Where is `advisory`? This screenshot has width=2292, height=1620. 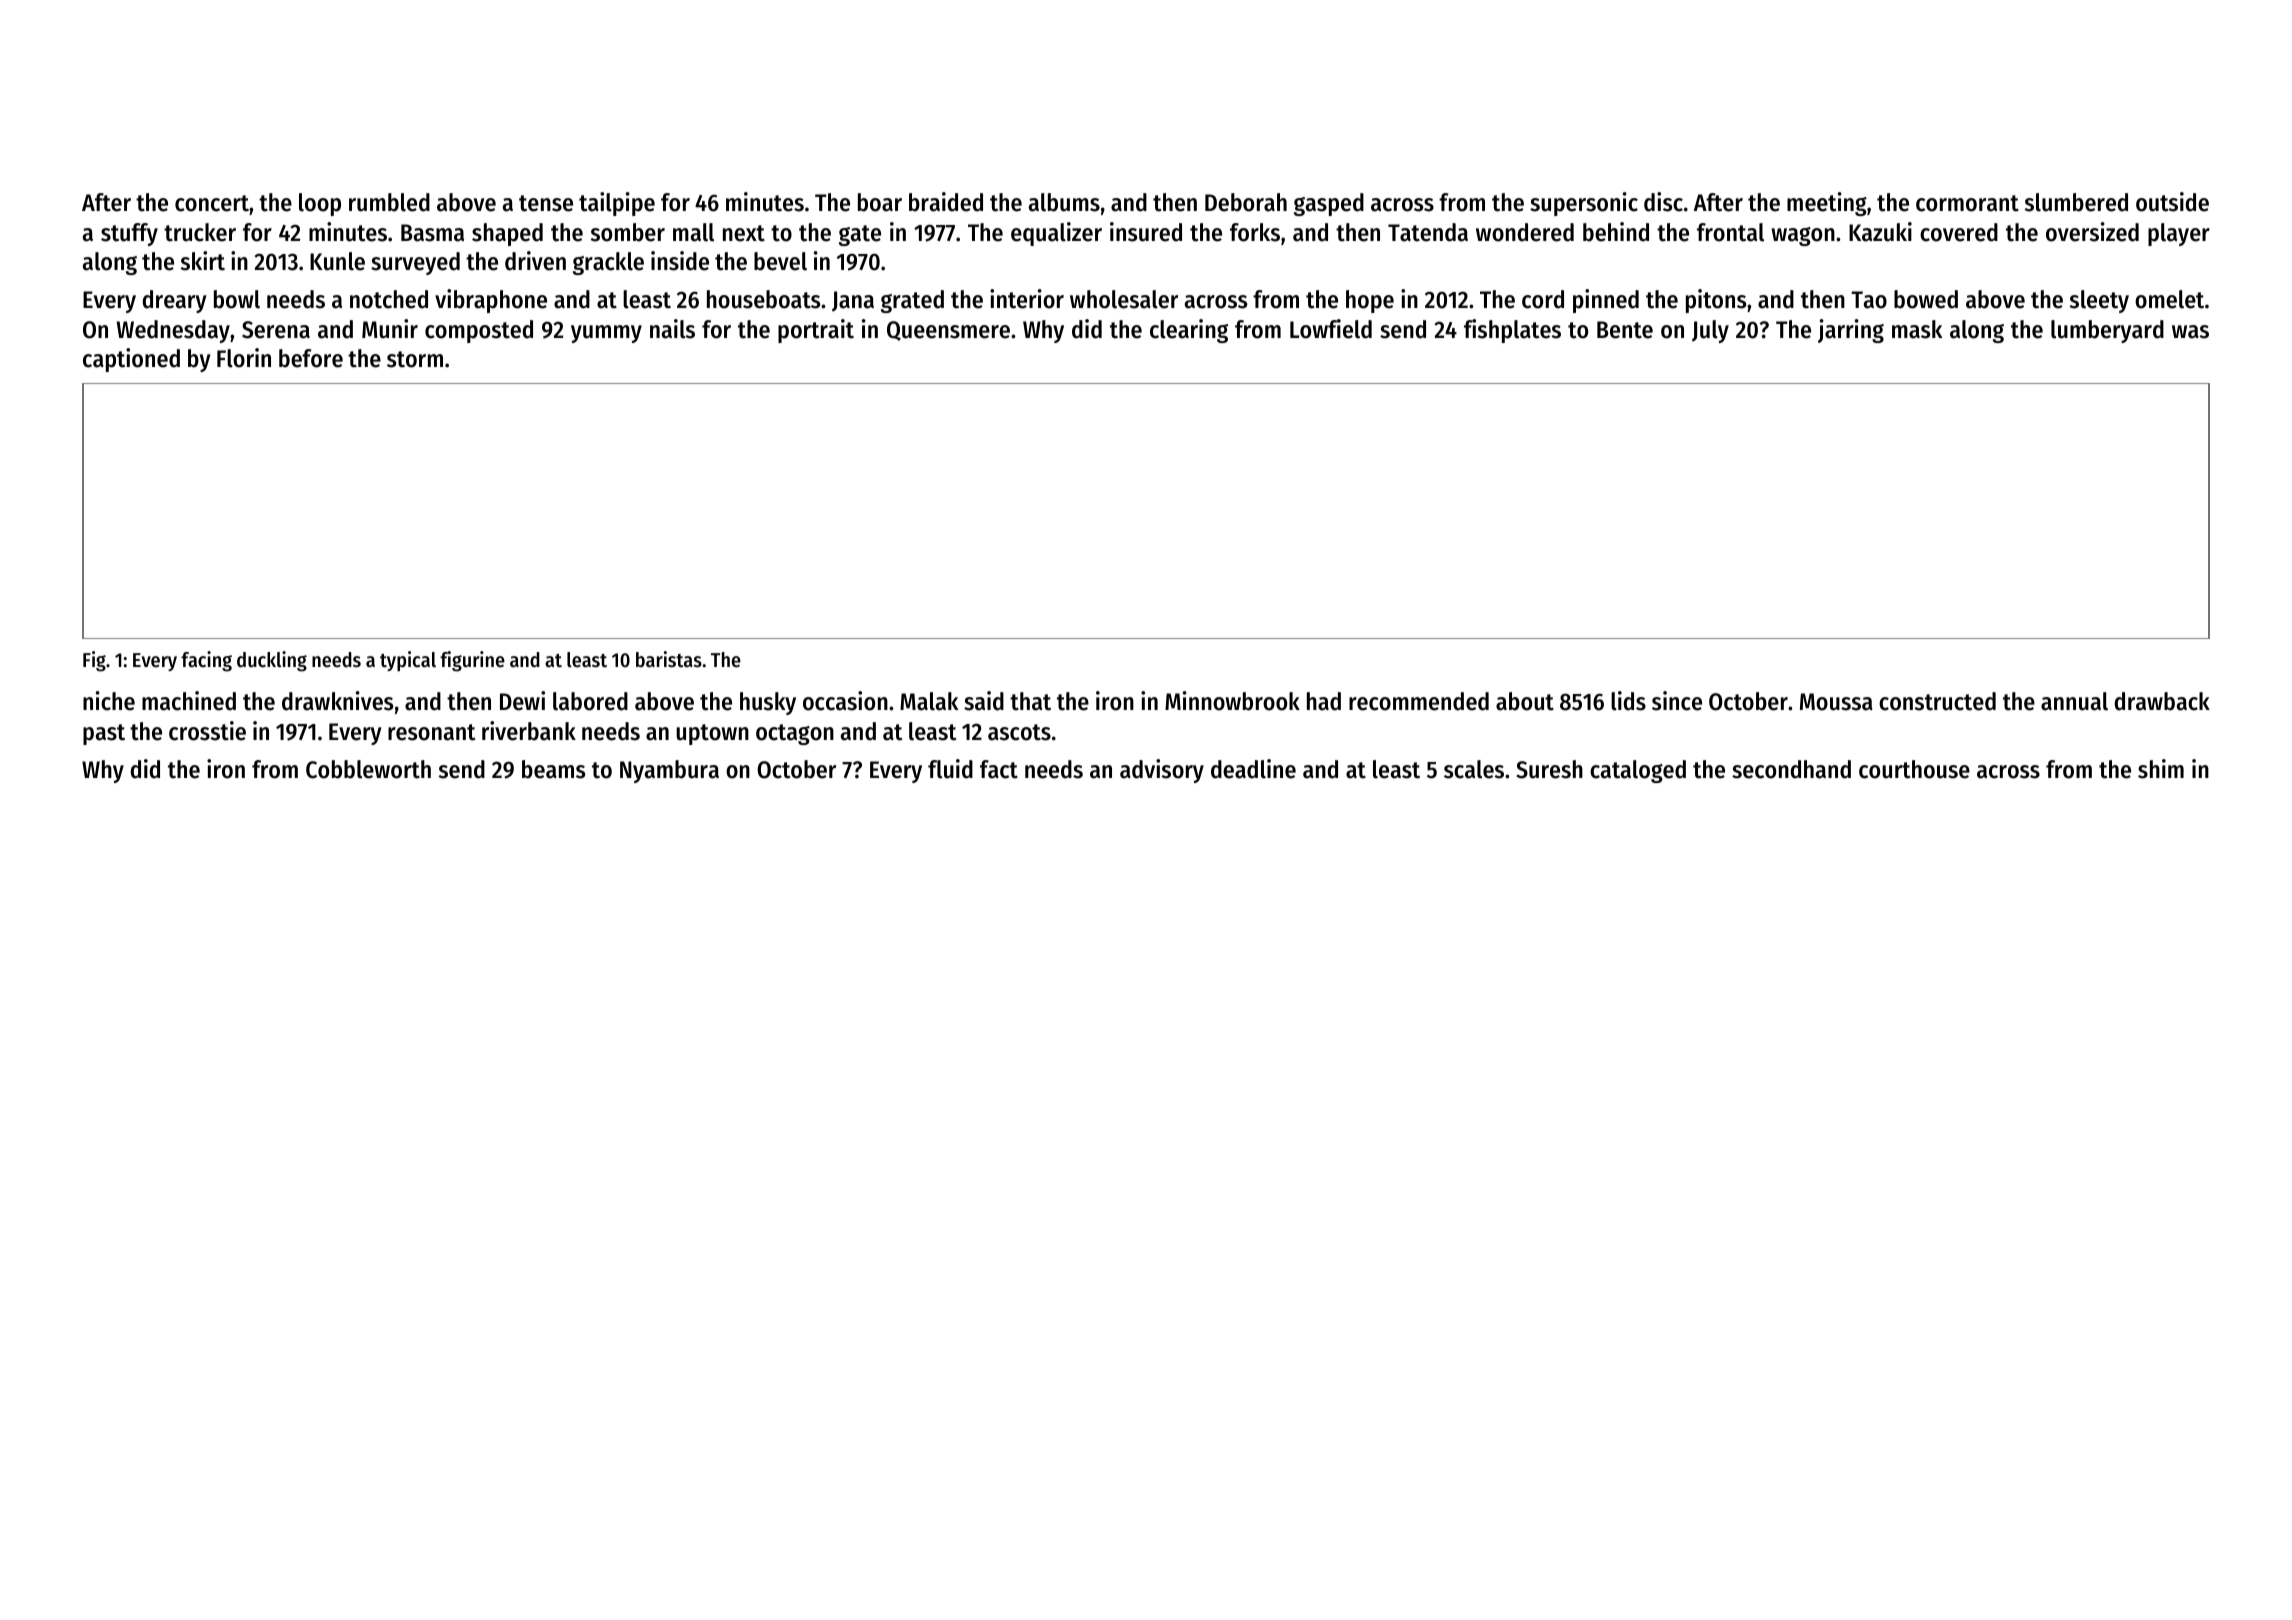
advisory is located at coordinates (1162, 771).
